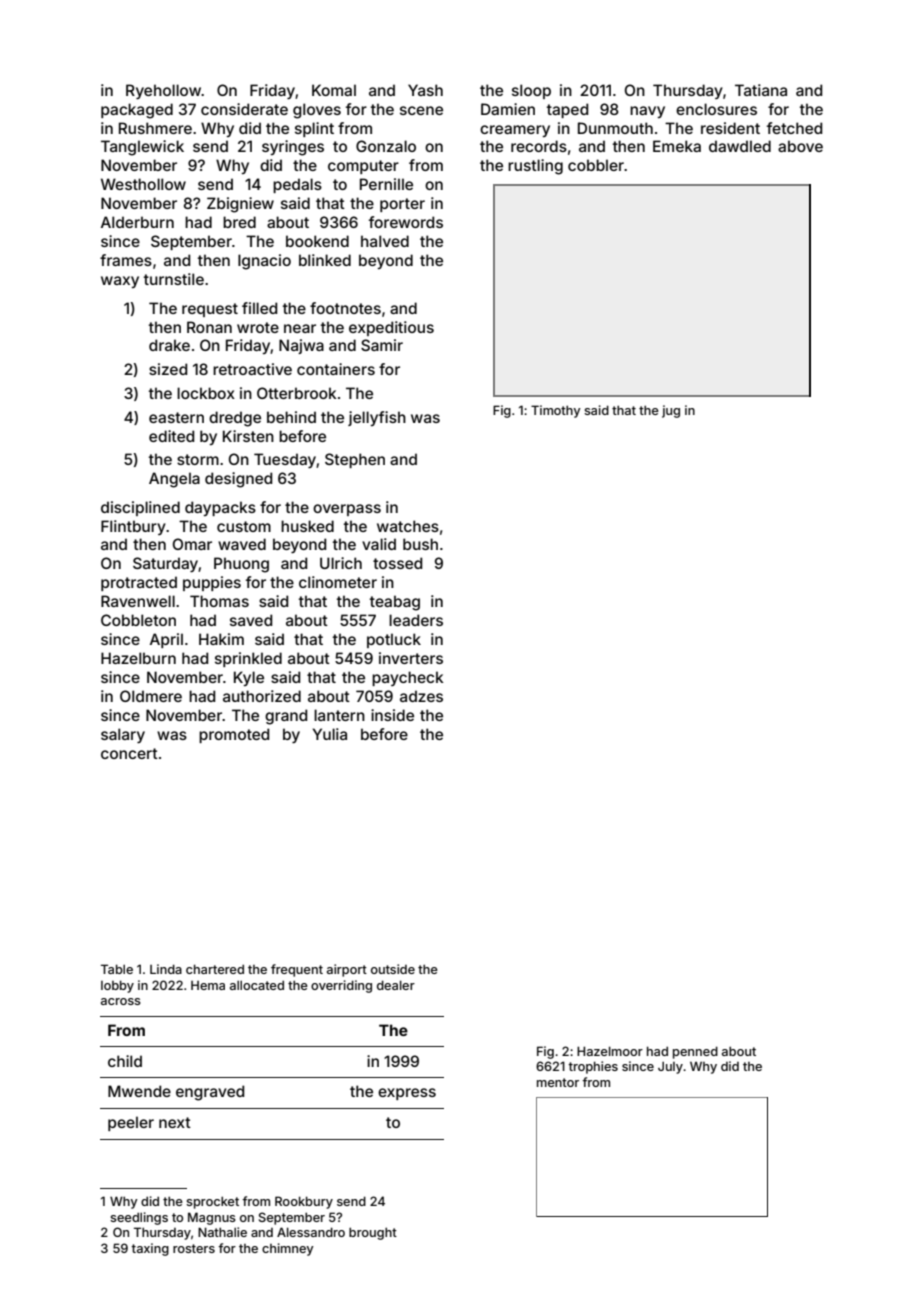 The width and height of the screenshot is (924, 1308). Describe the element at coordinates (210, 1093) in the screenshot. I see `engraved` at that location.
